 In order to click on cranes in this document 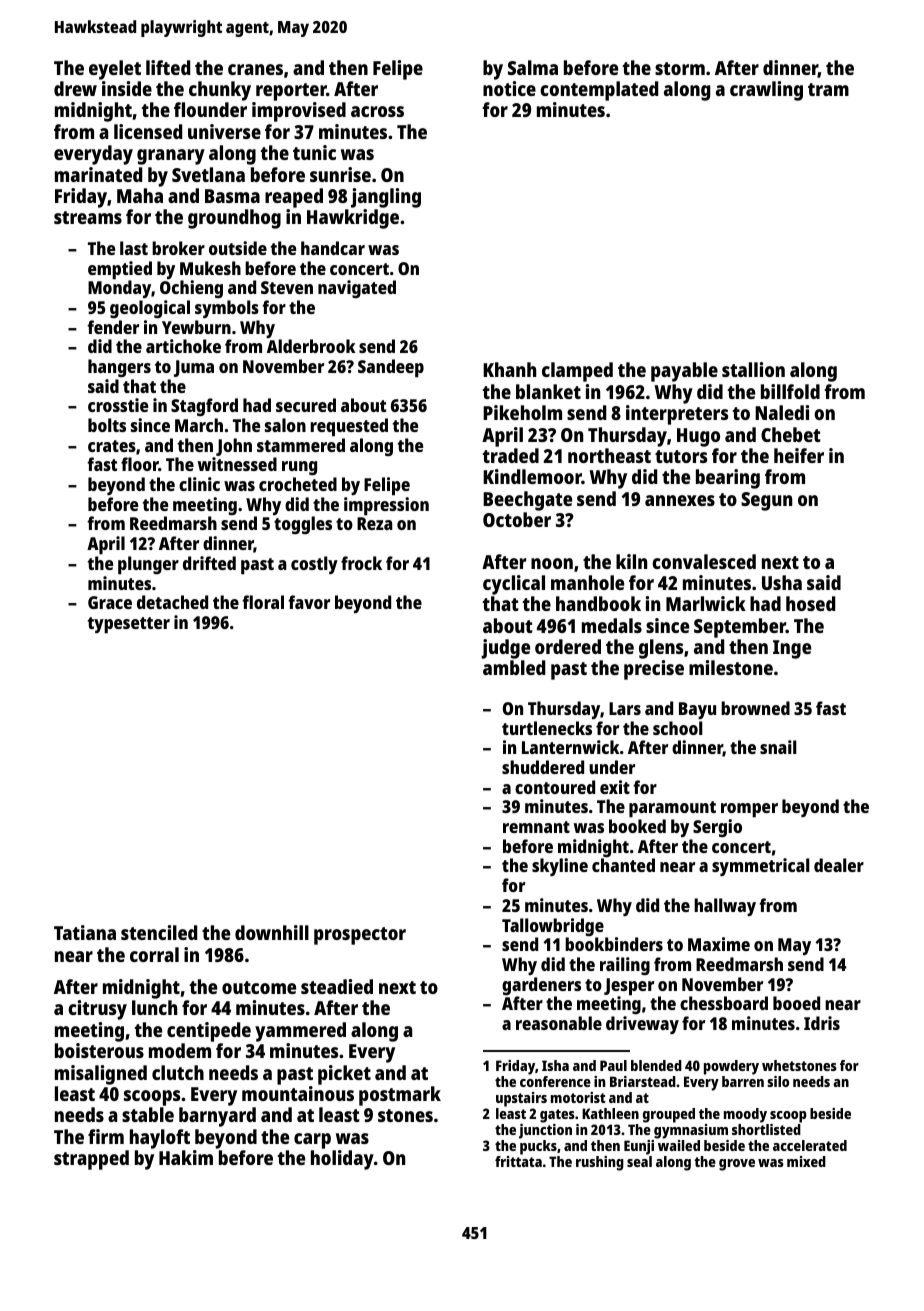, I will do `click(255, 69)`.
